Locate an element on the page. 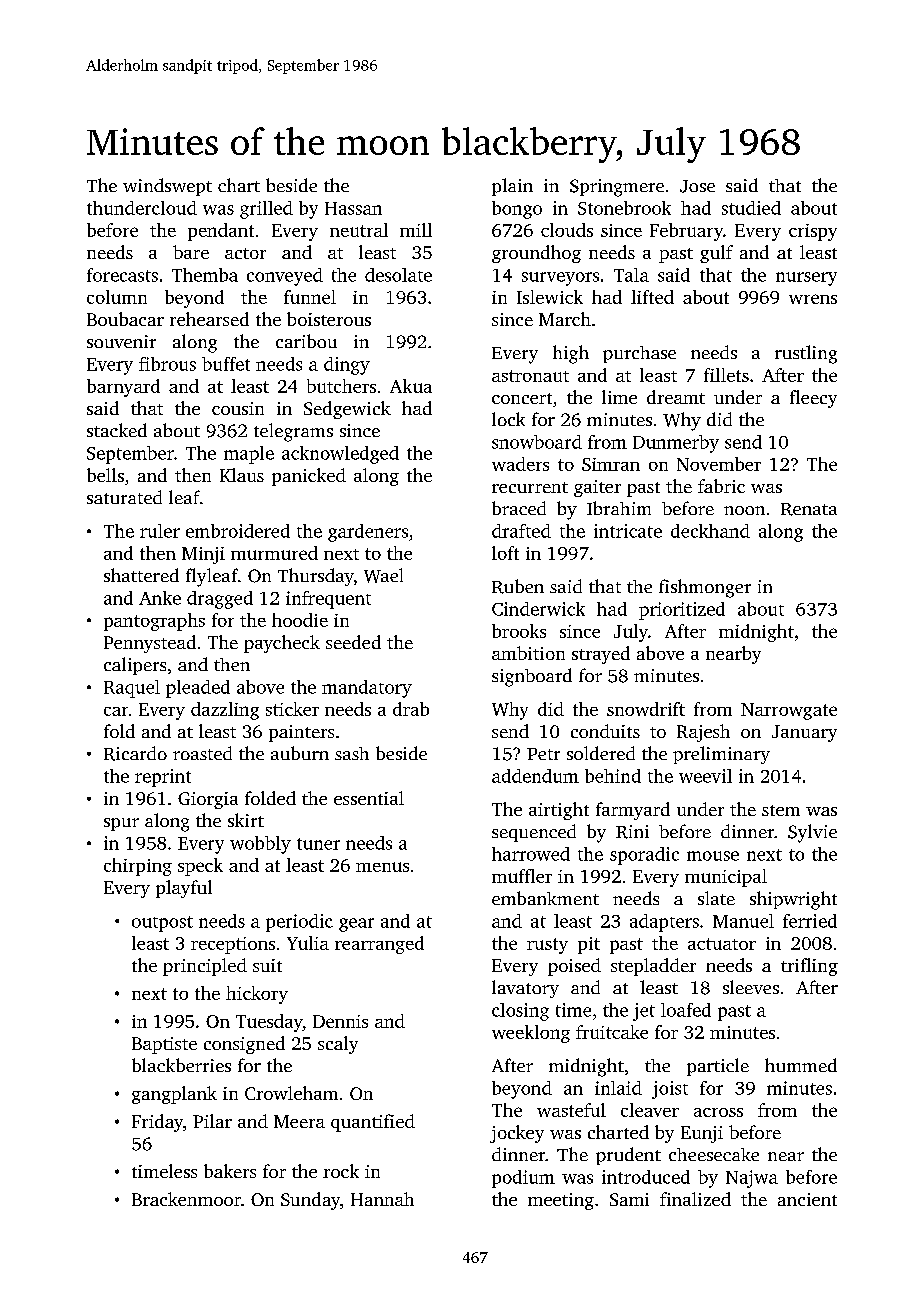  Hannah is located at coordinates (382, 1199).
